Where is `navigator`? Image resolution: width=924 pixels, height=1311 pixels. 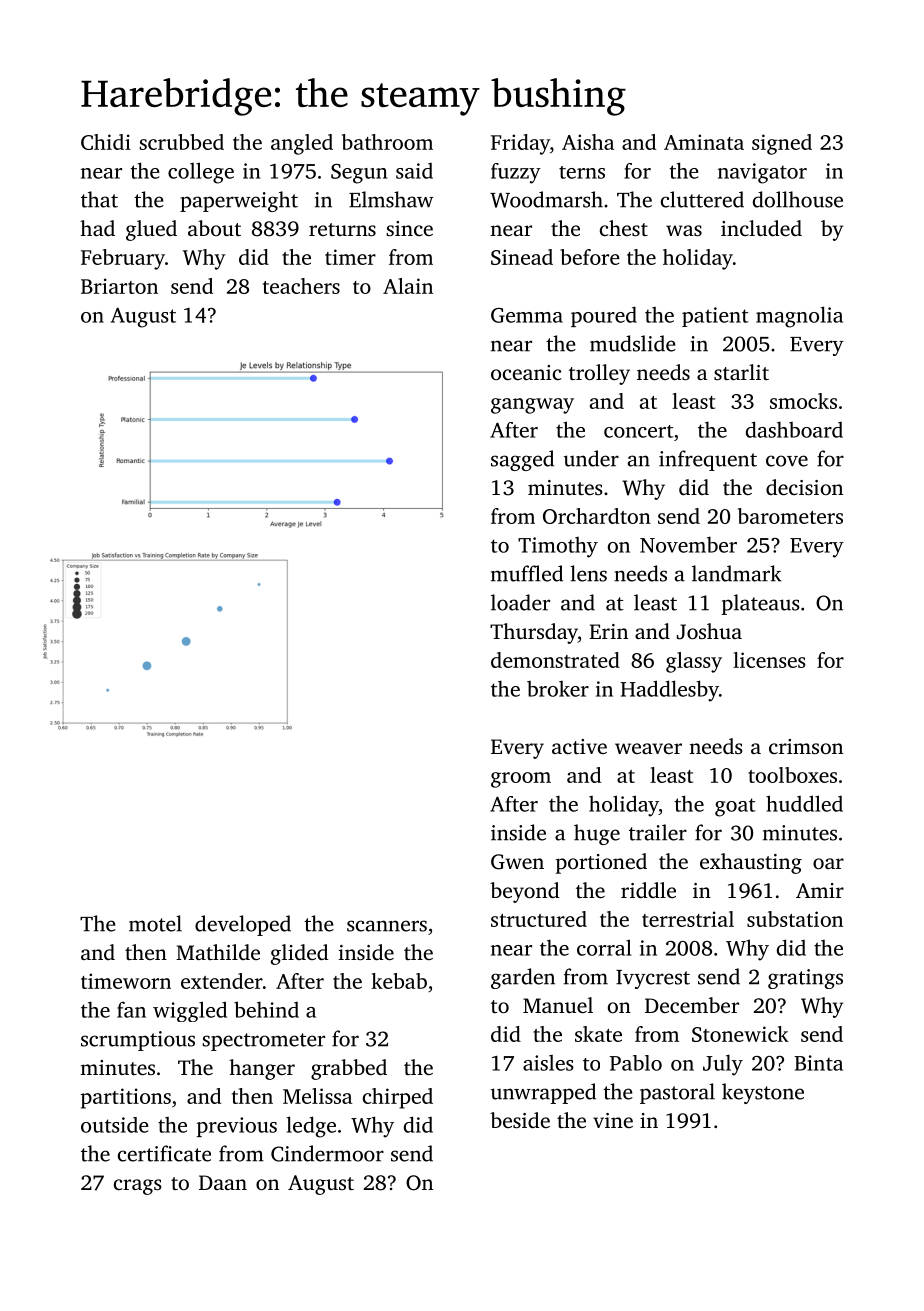
navigator is located at coordinates (762, 173).
